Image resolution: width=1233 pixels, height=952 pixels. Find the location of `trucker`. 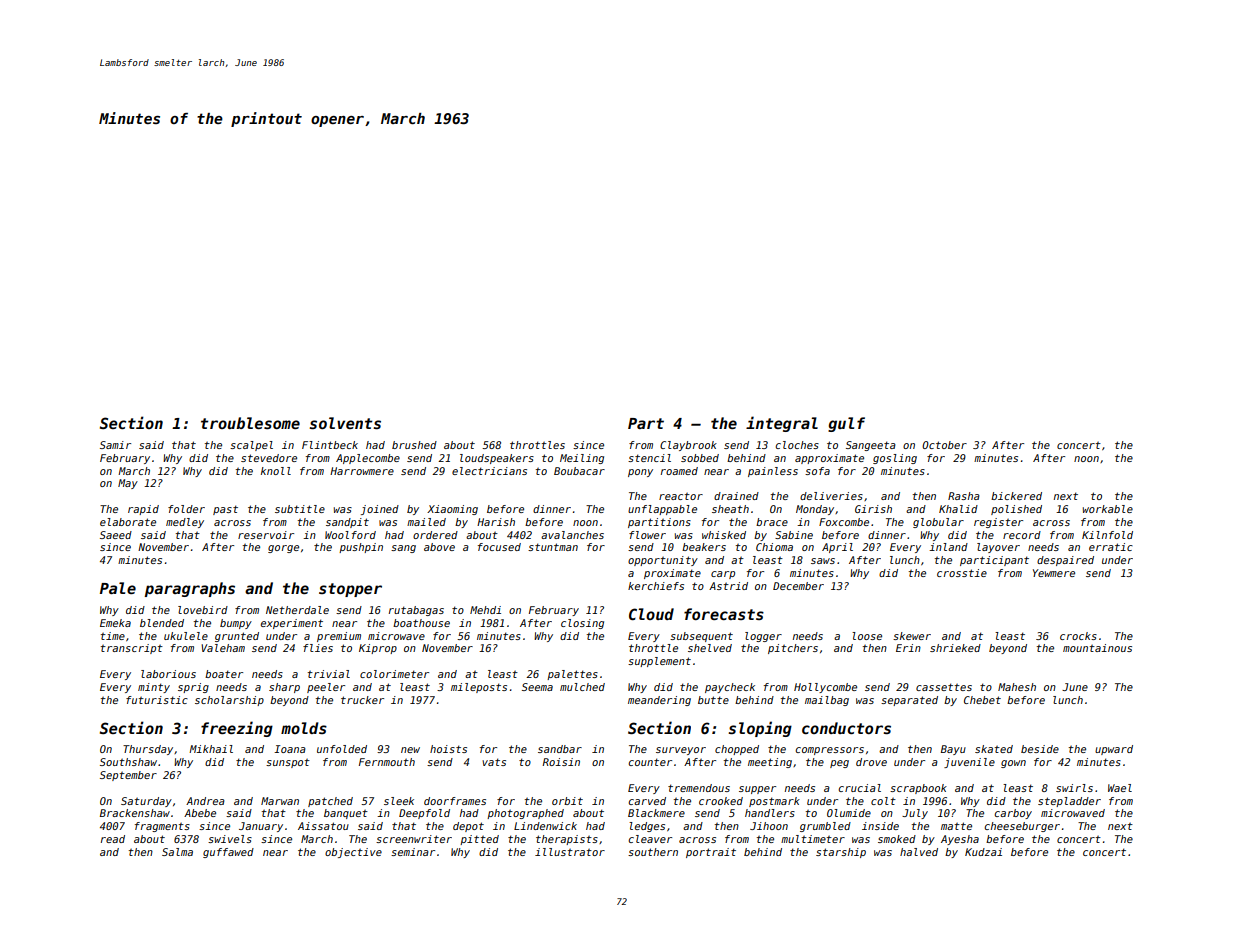

trucker is located at coordinates (362, 700).
